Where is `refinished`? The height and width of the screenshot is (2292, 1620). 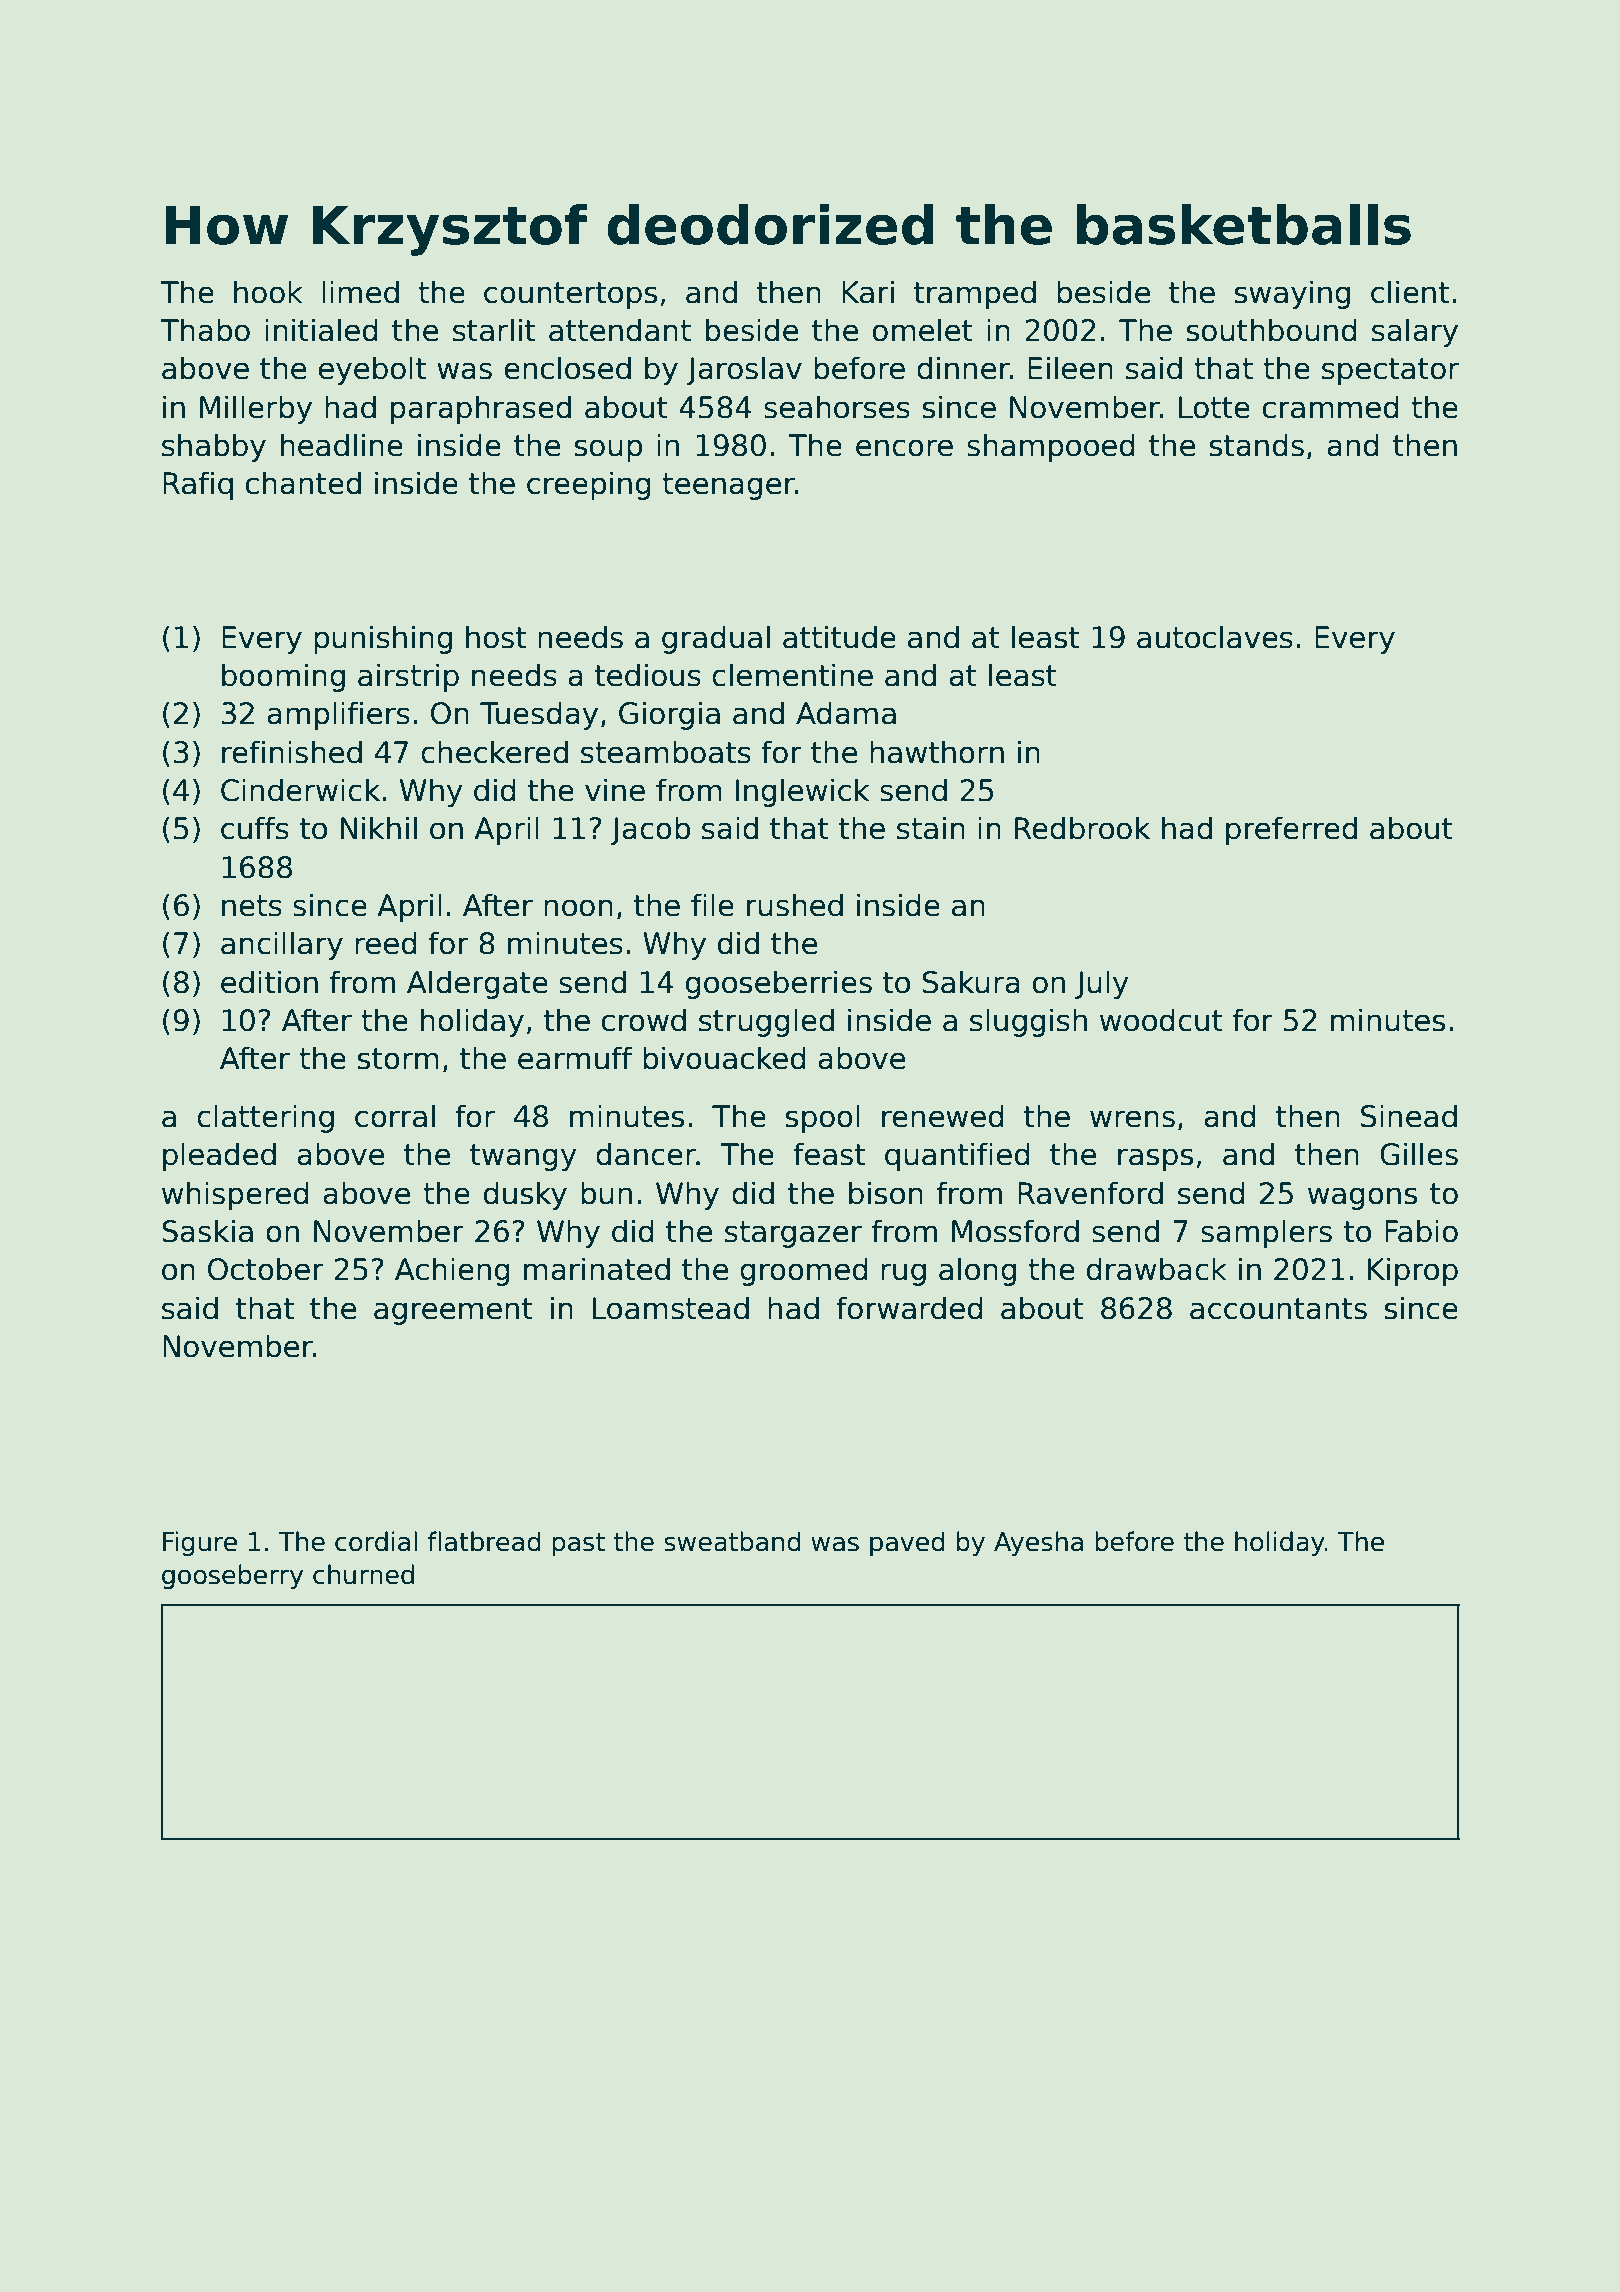 refinished is located at coordinates (292, 752).
